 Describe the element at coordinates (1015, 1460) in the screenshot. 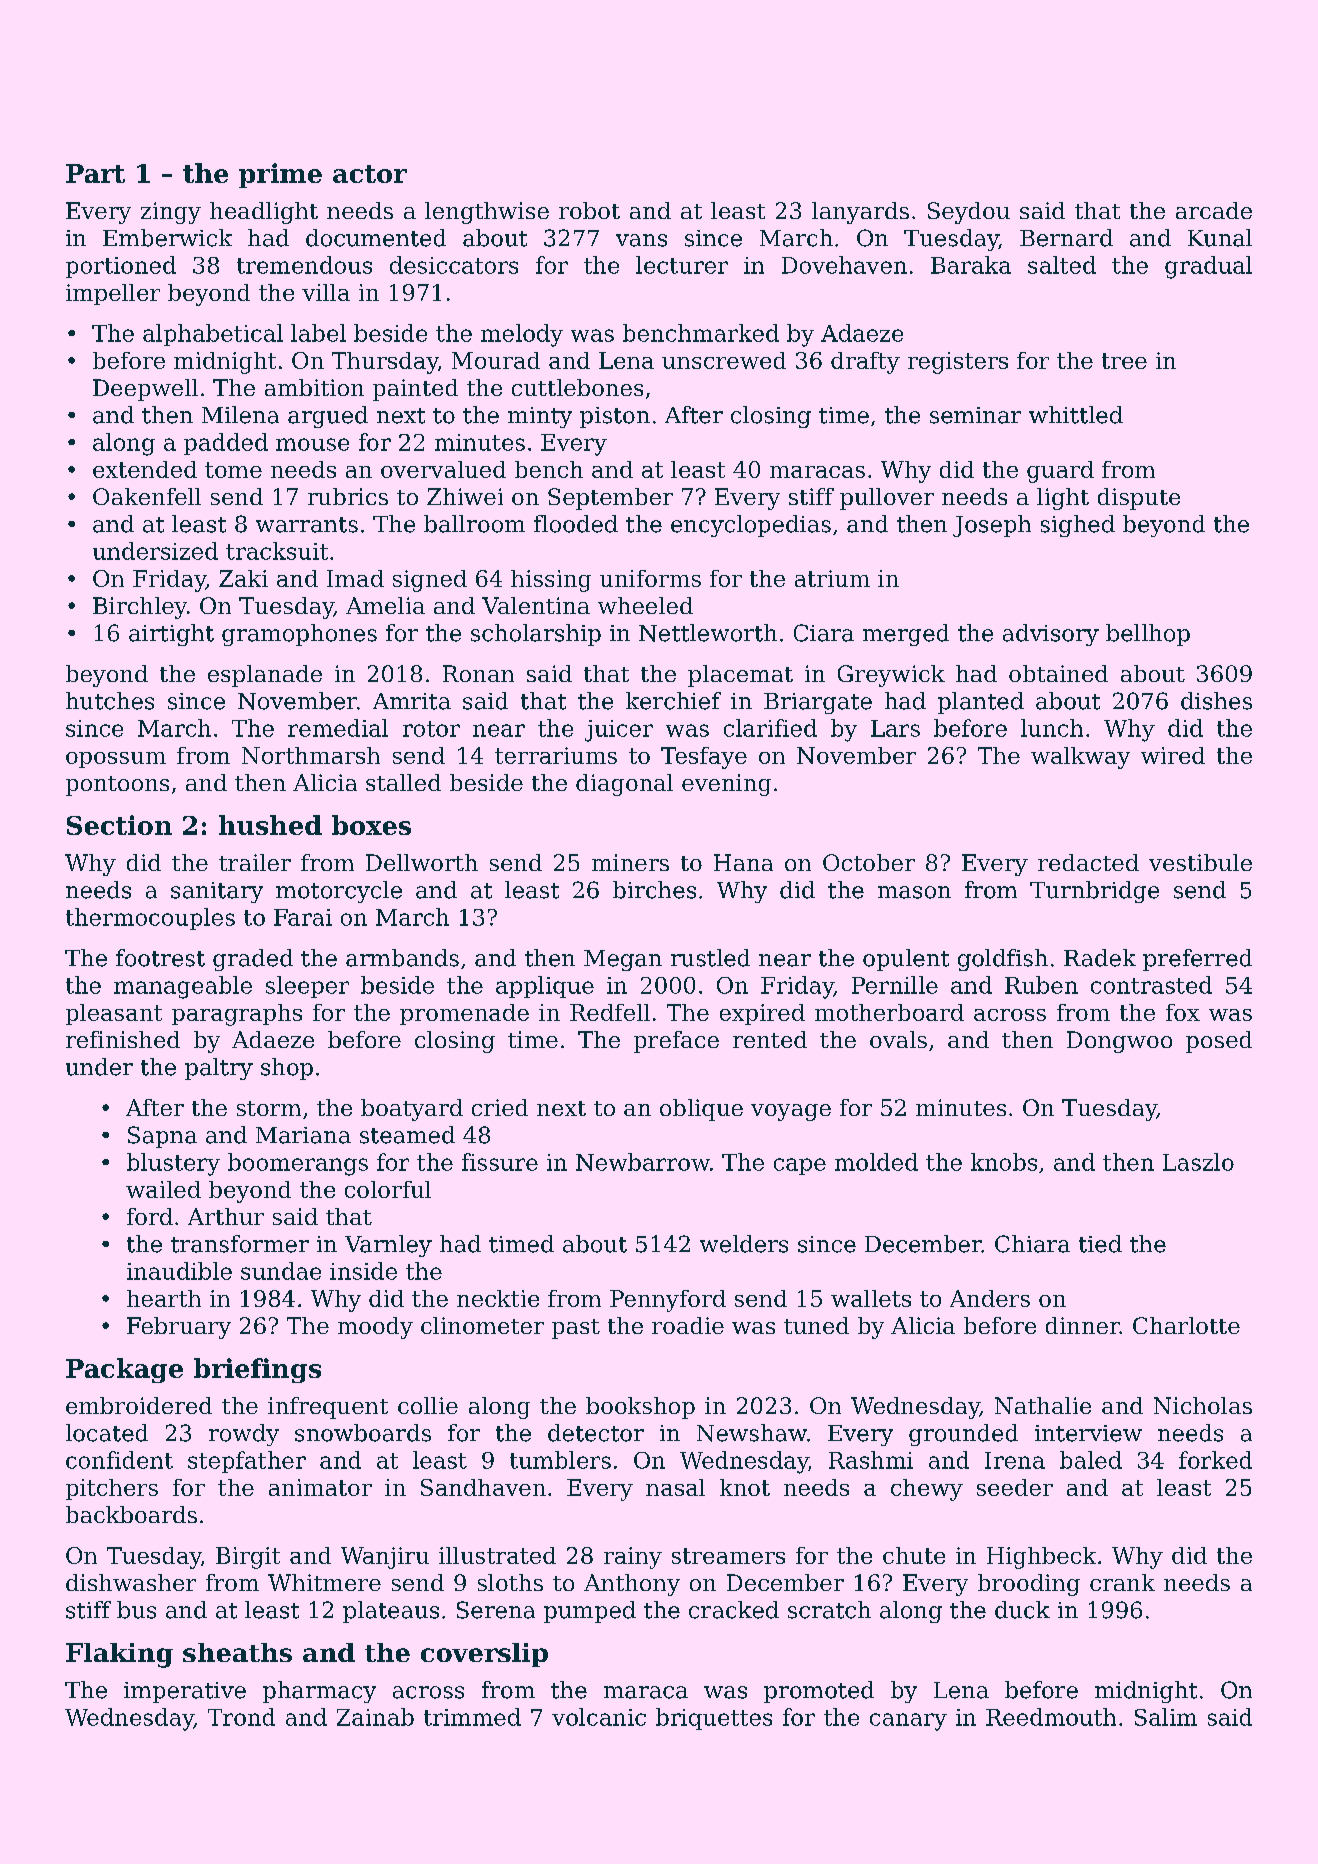

I see `Irena` at that location.
